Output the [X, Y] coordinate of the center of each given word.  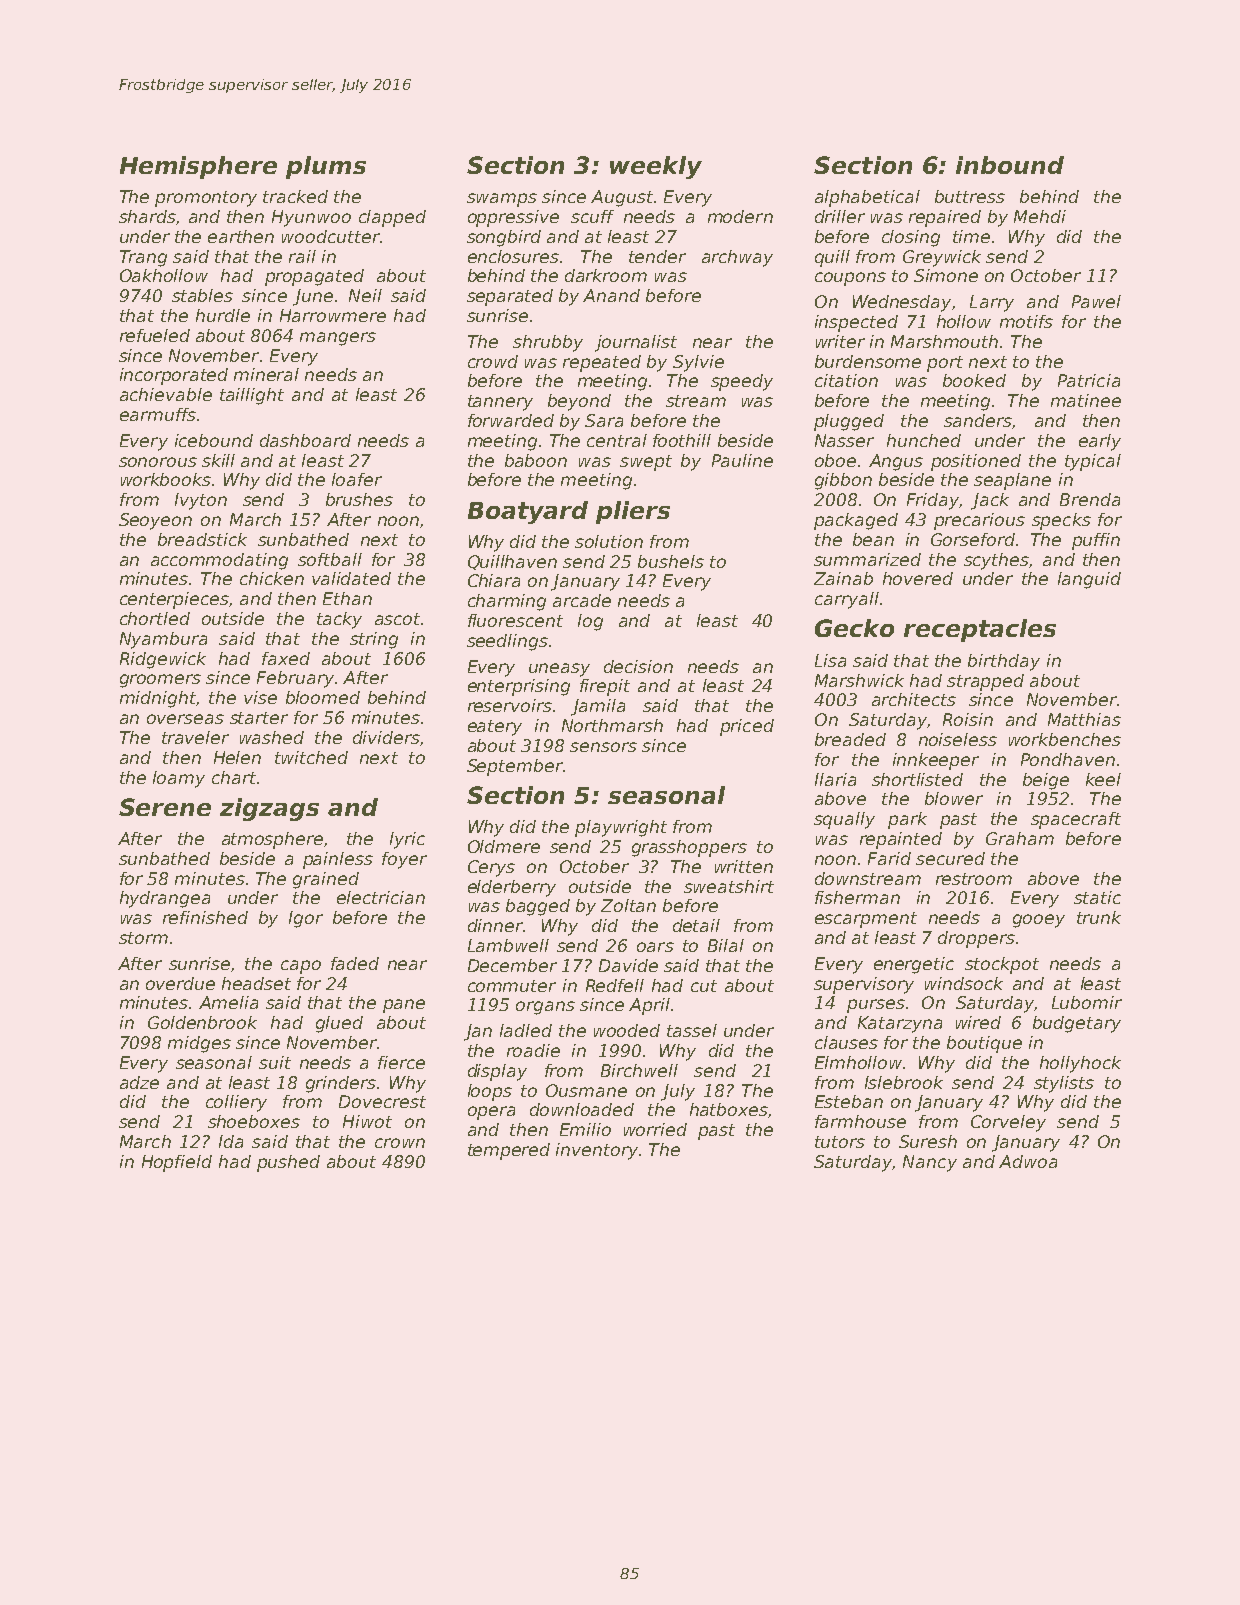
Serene [165, 807]
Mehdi [1040, 216]
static [1097, 897]
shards [147, 216]
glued [339, 1024]
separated [510, 297]
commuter [512, 986]
